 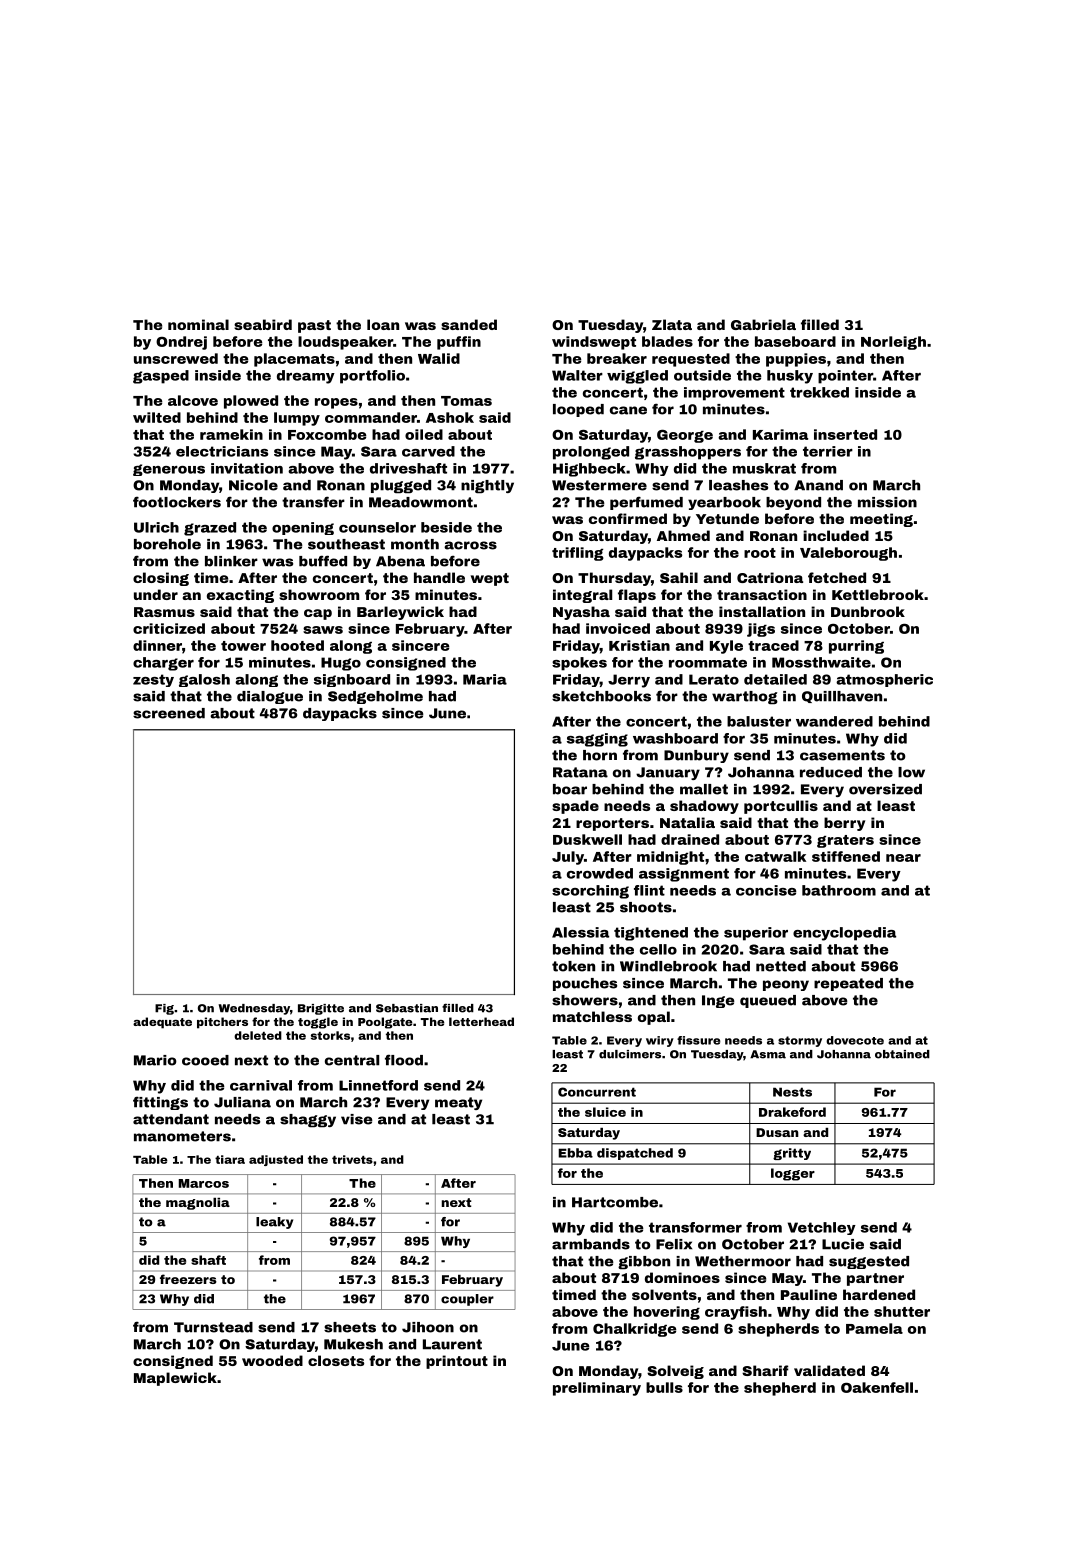 I want to click on sanded, so click(x=469, y=324).
